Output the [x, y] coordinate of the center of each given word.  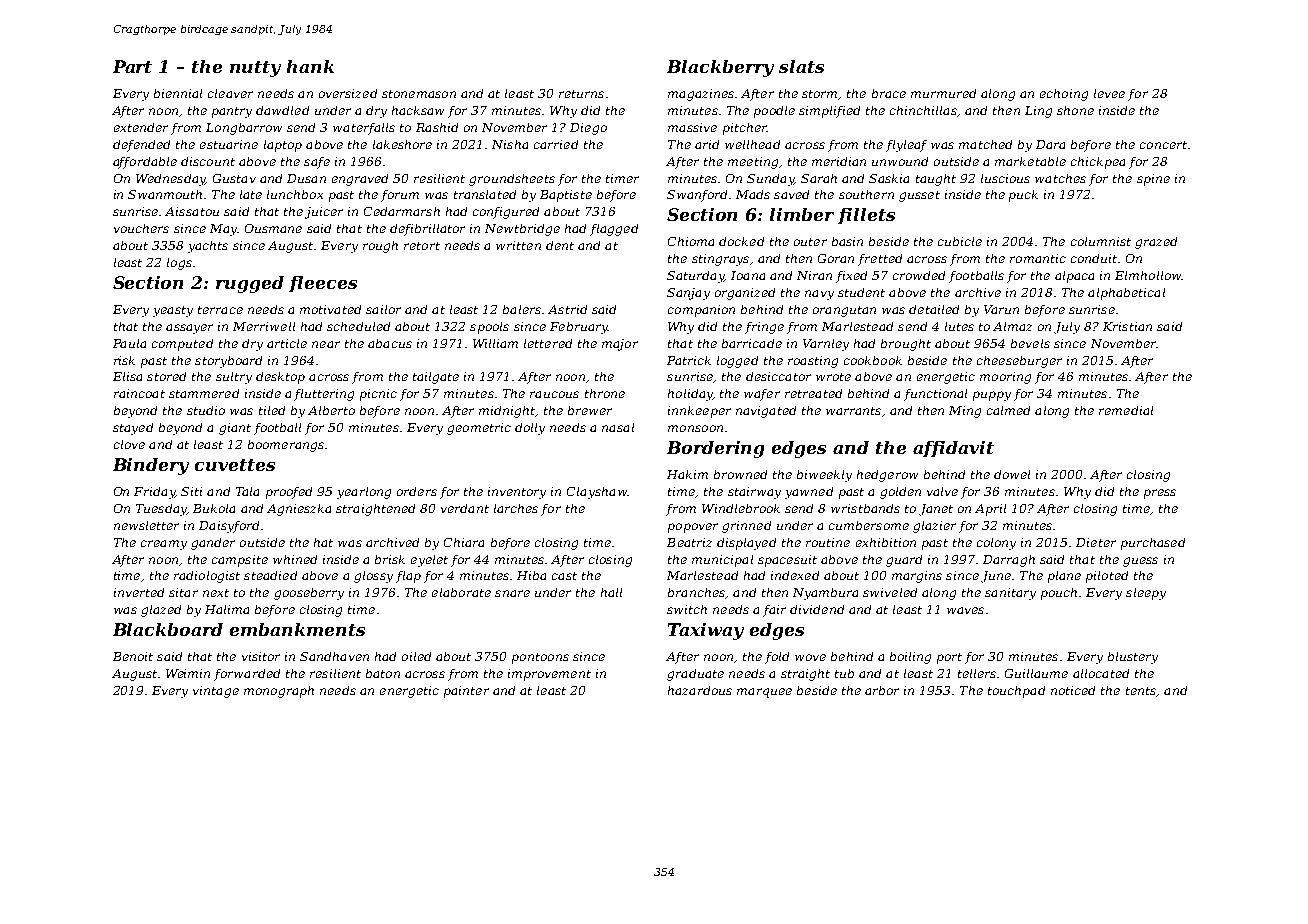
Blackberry [720, 68]
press [1160, 494]
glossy [373, 577]
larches [516, 508]
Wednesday [170, 180]
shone [1075, 110]
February [579, 328]
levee [1109, 93]
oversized [348, 93]
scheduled [358, 326]
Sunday [770, 180]
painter [466, 692]
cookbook [873, 360]
